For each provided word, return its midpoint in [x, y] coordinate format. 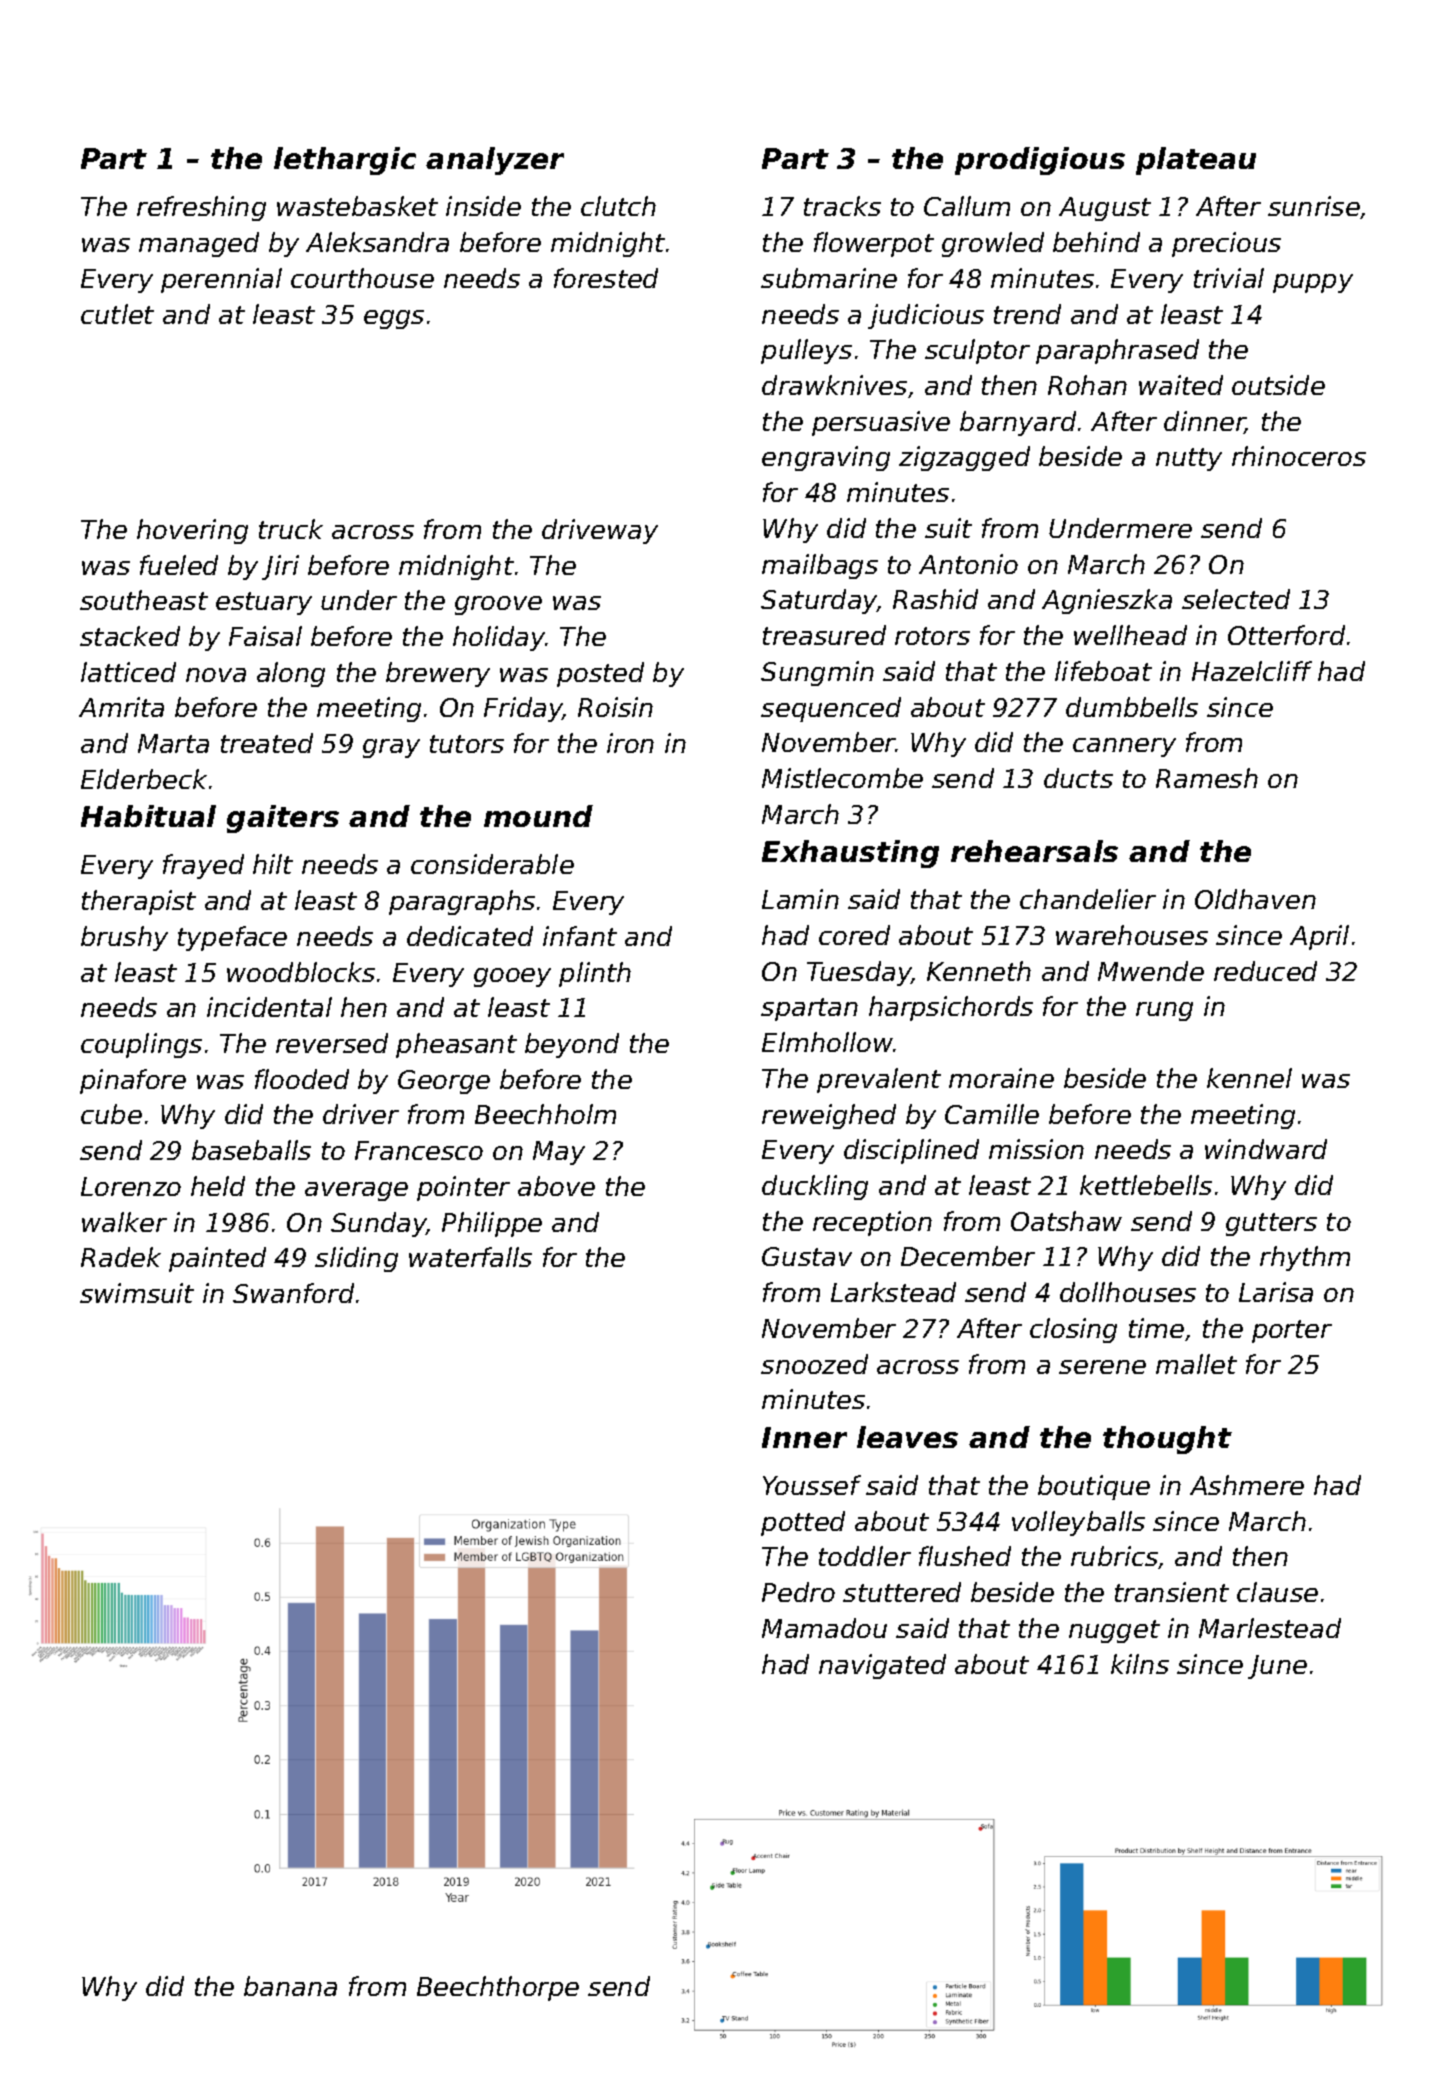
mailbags [820, 566]
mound [538, 816]
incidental [269, 1007]
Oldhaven [1255, 899]
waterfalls [470, 1257]
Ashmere [1247, 1485]
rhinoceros [1299, 456]
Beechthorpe [498, 1988]
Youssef [812, 1485]
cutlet [117, 314]
